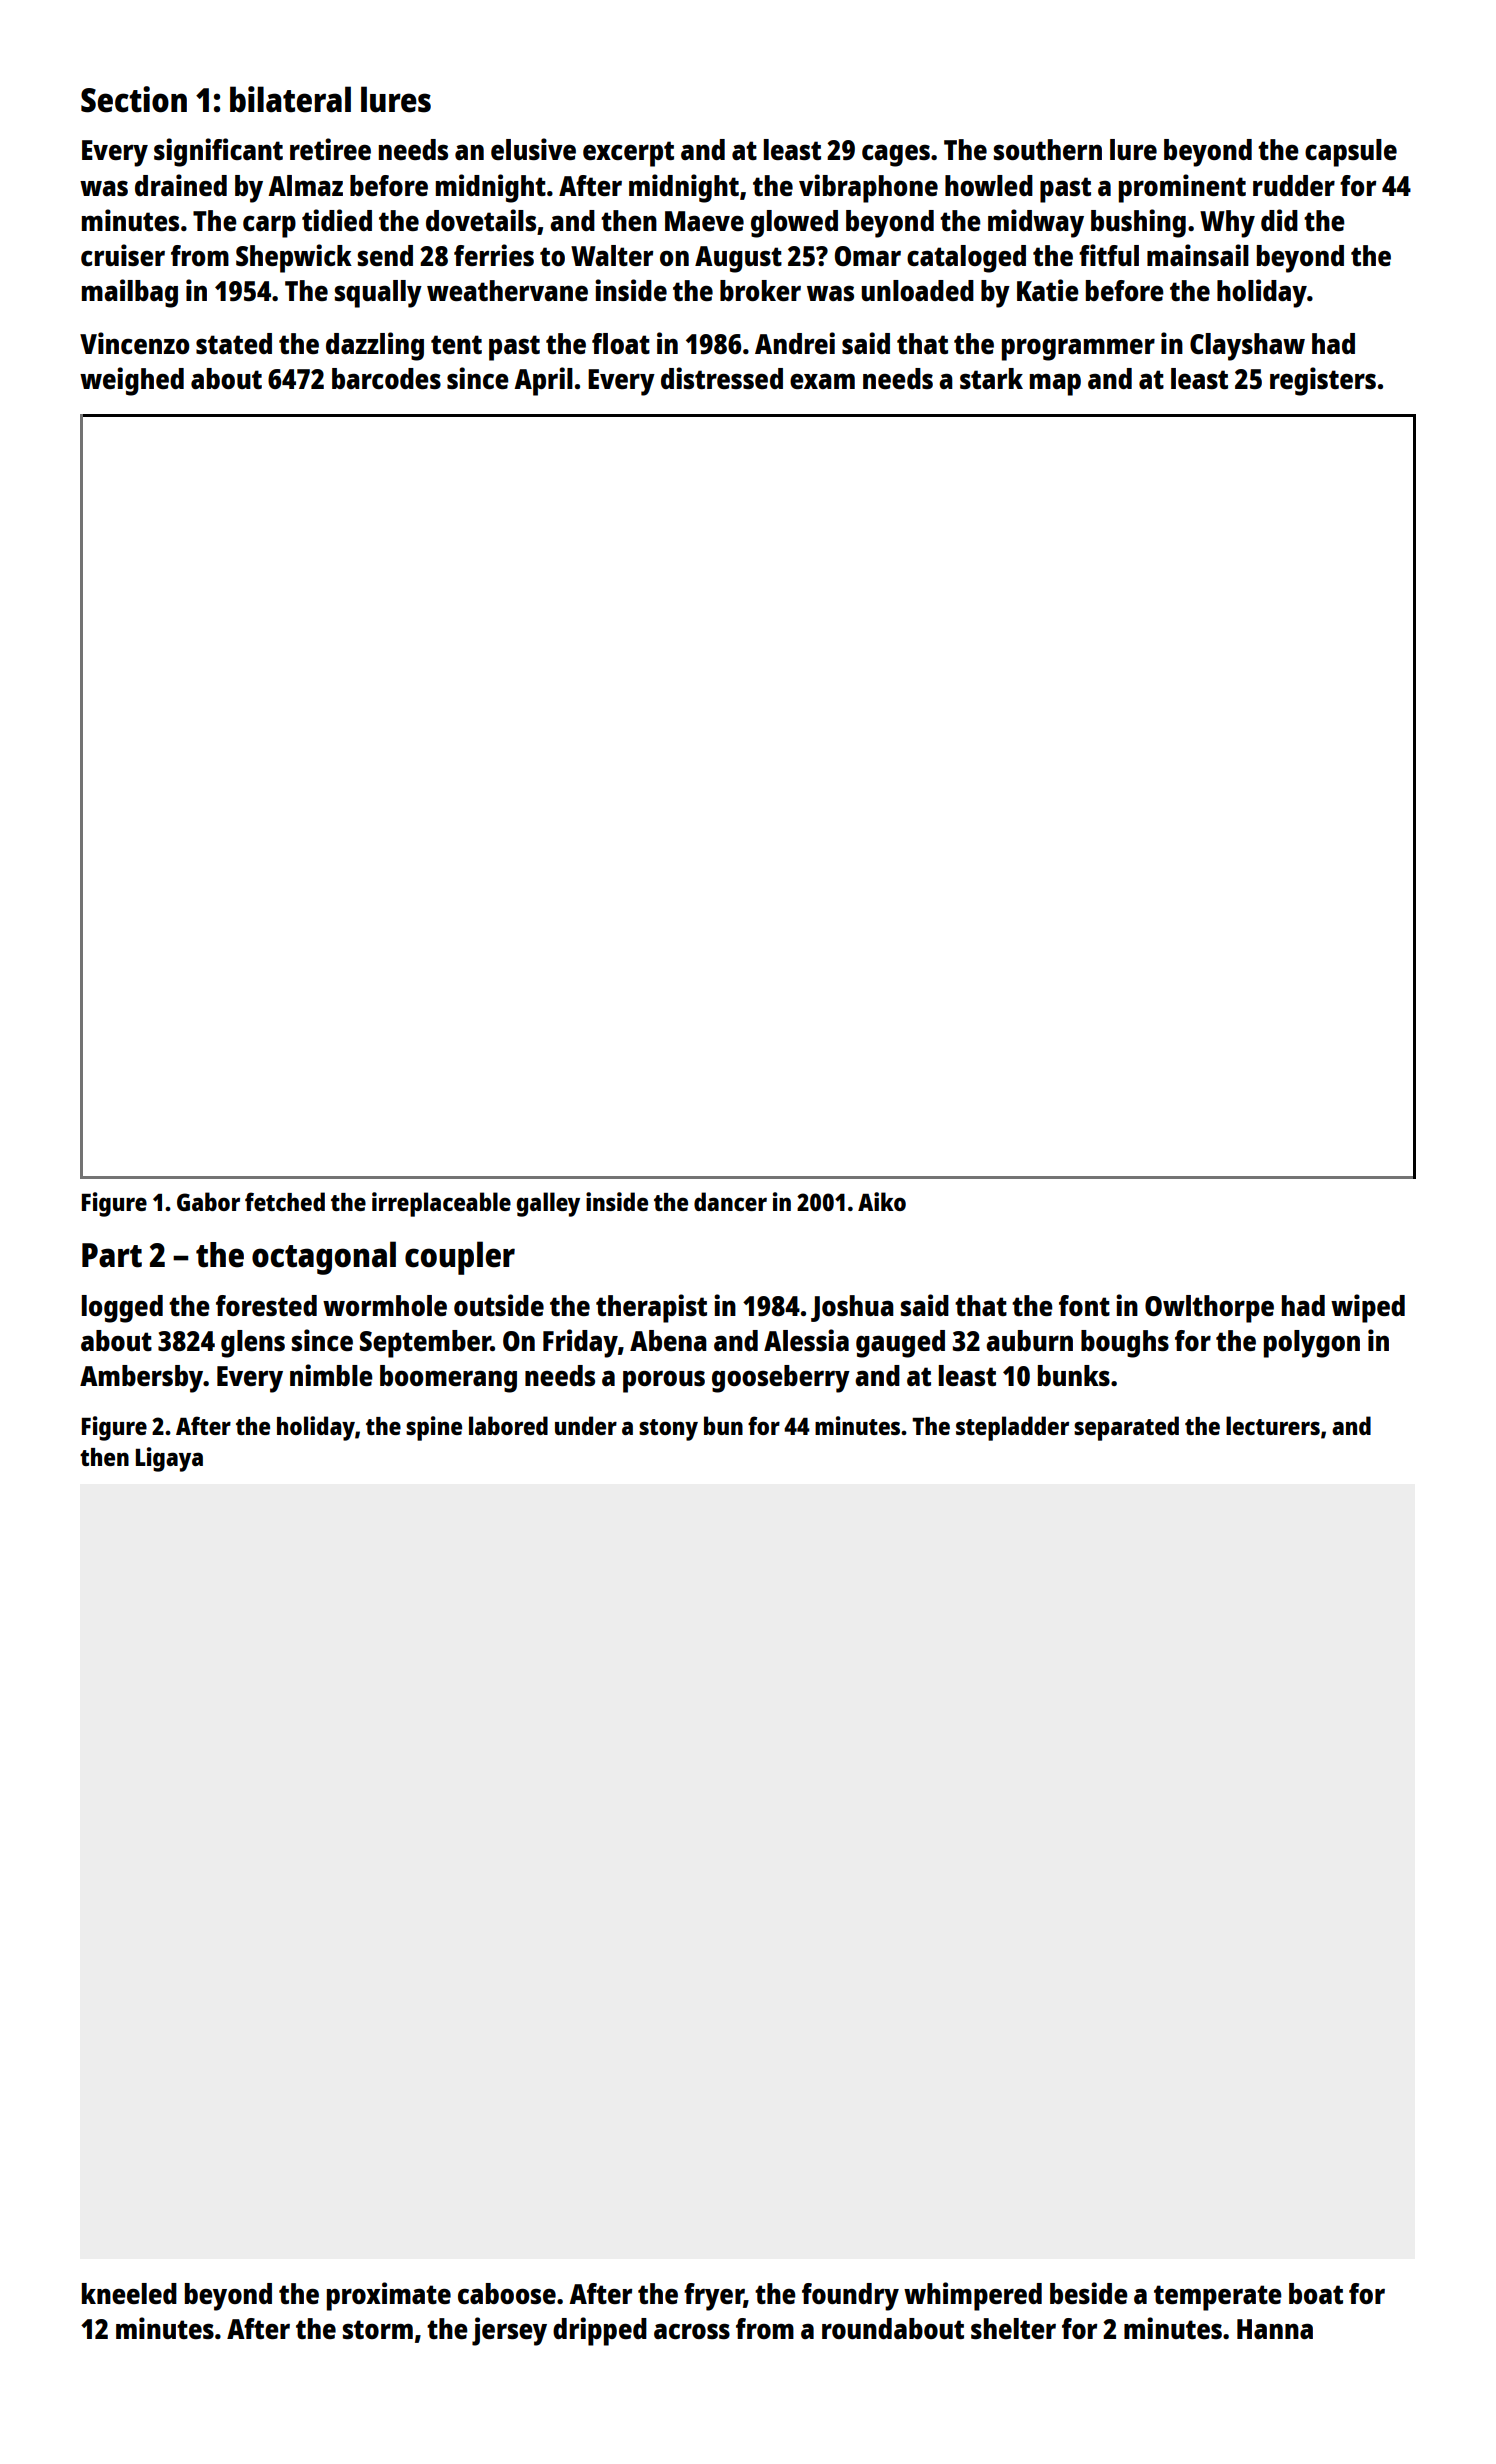 This screenshot has height=2464, width=1496. I want to click on porous, so click(664, 1381).
